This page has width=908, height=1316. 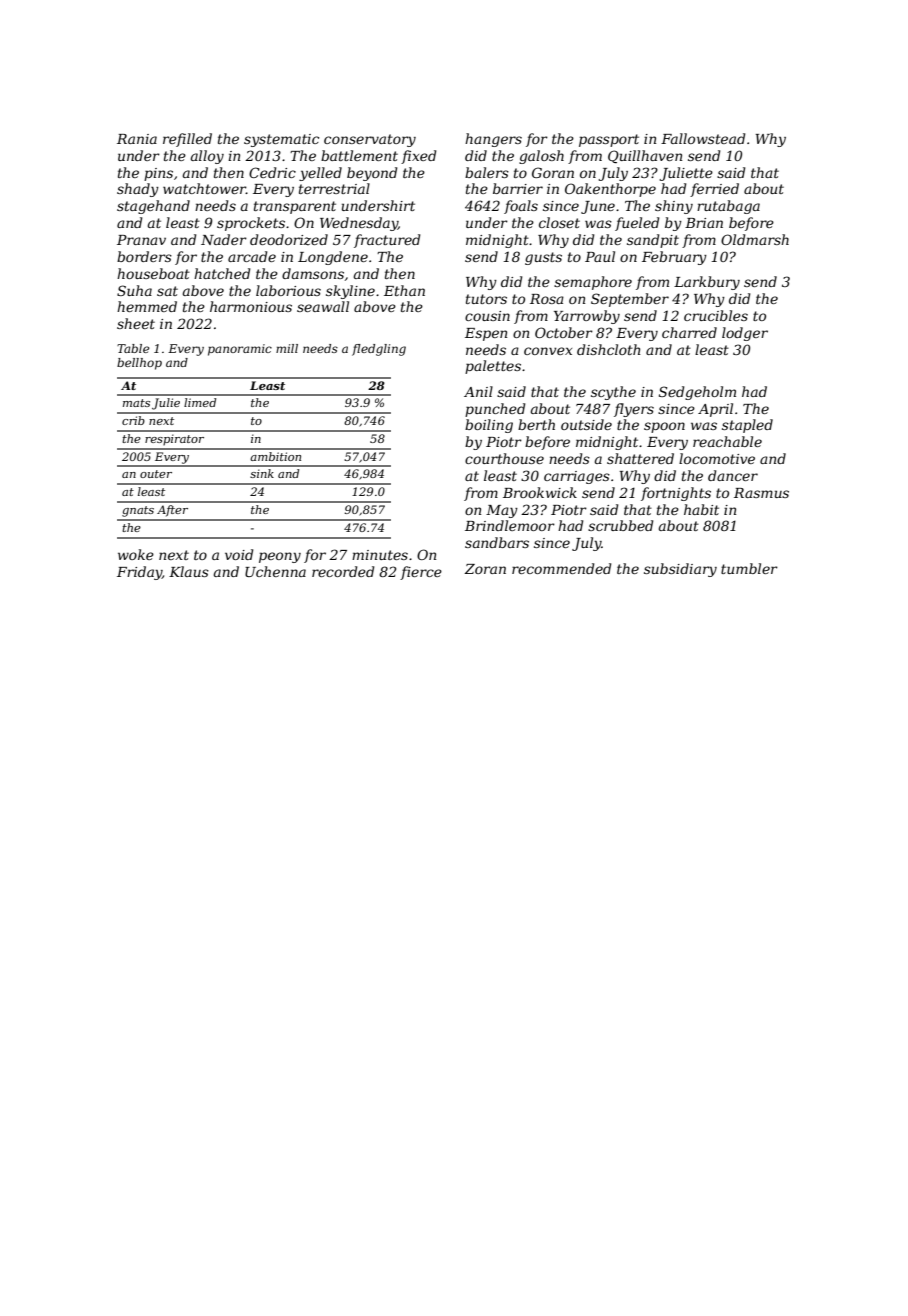 I want to click on seawall, so click(x=323, y=306).
